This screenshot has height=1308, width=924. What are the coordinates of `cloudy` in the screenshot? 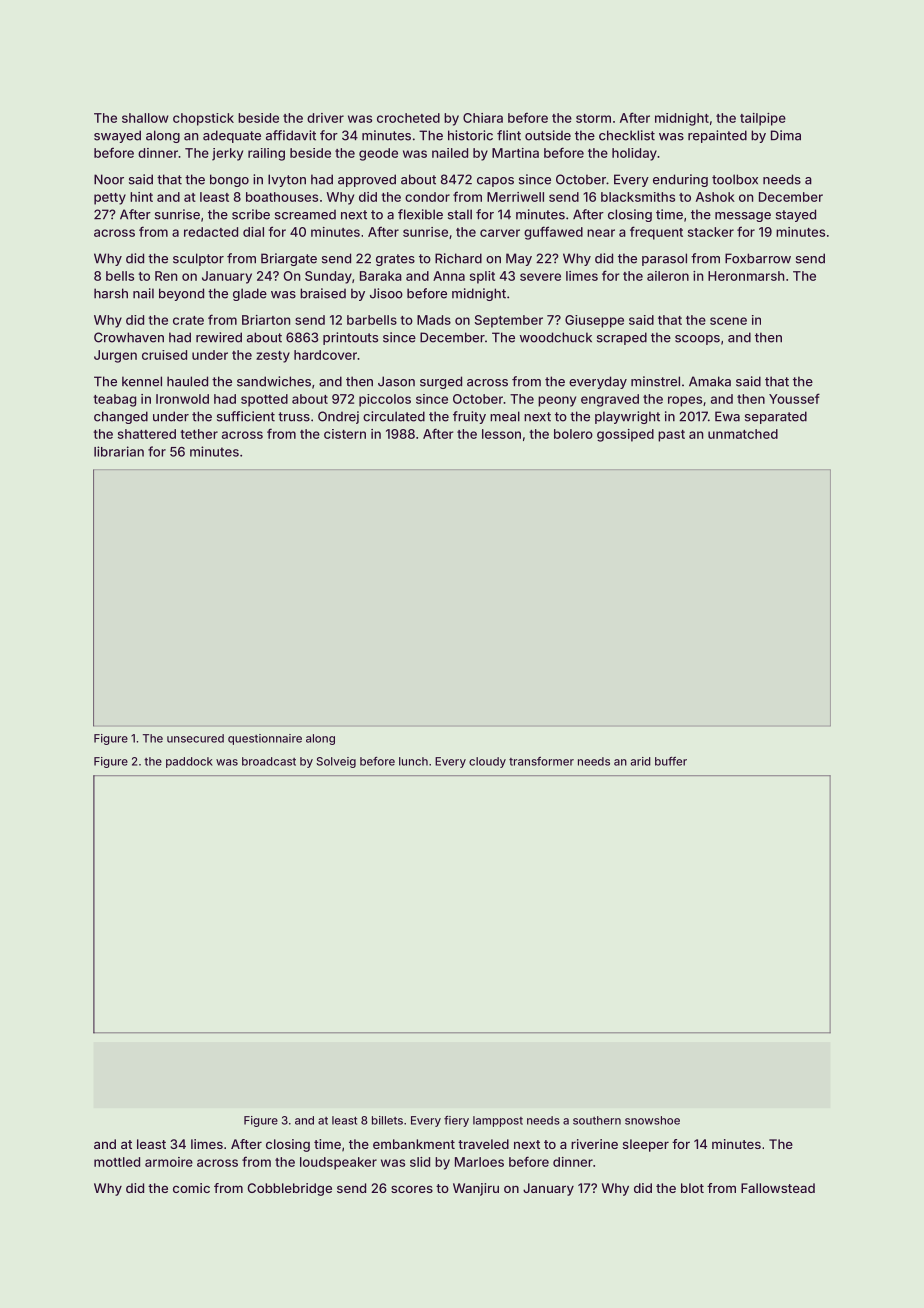 It's located at (487, 762).
